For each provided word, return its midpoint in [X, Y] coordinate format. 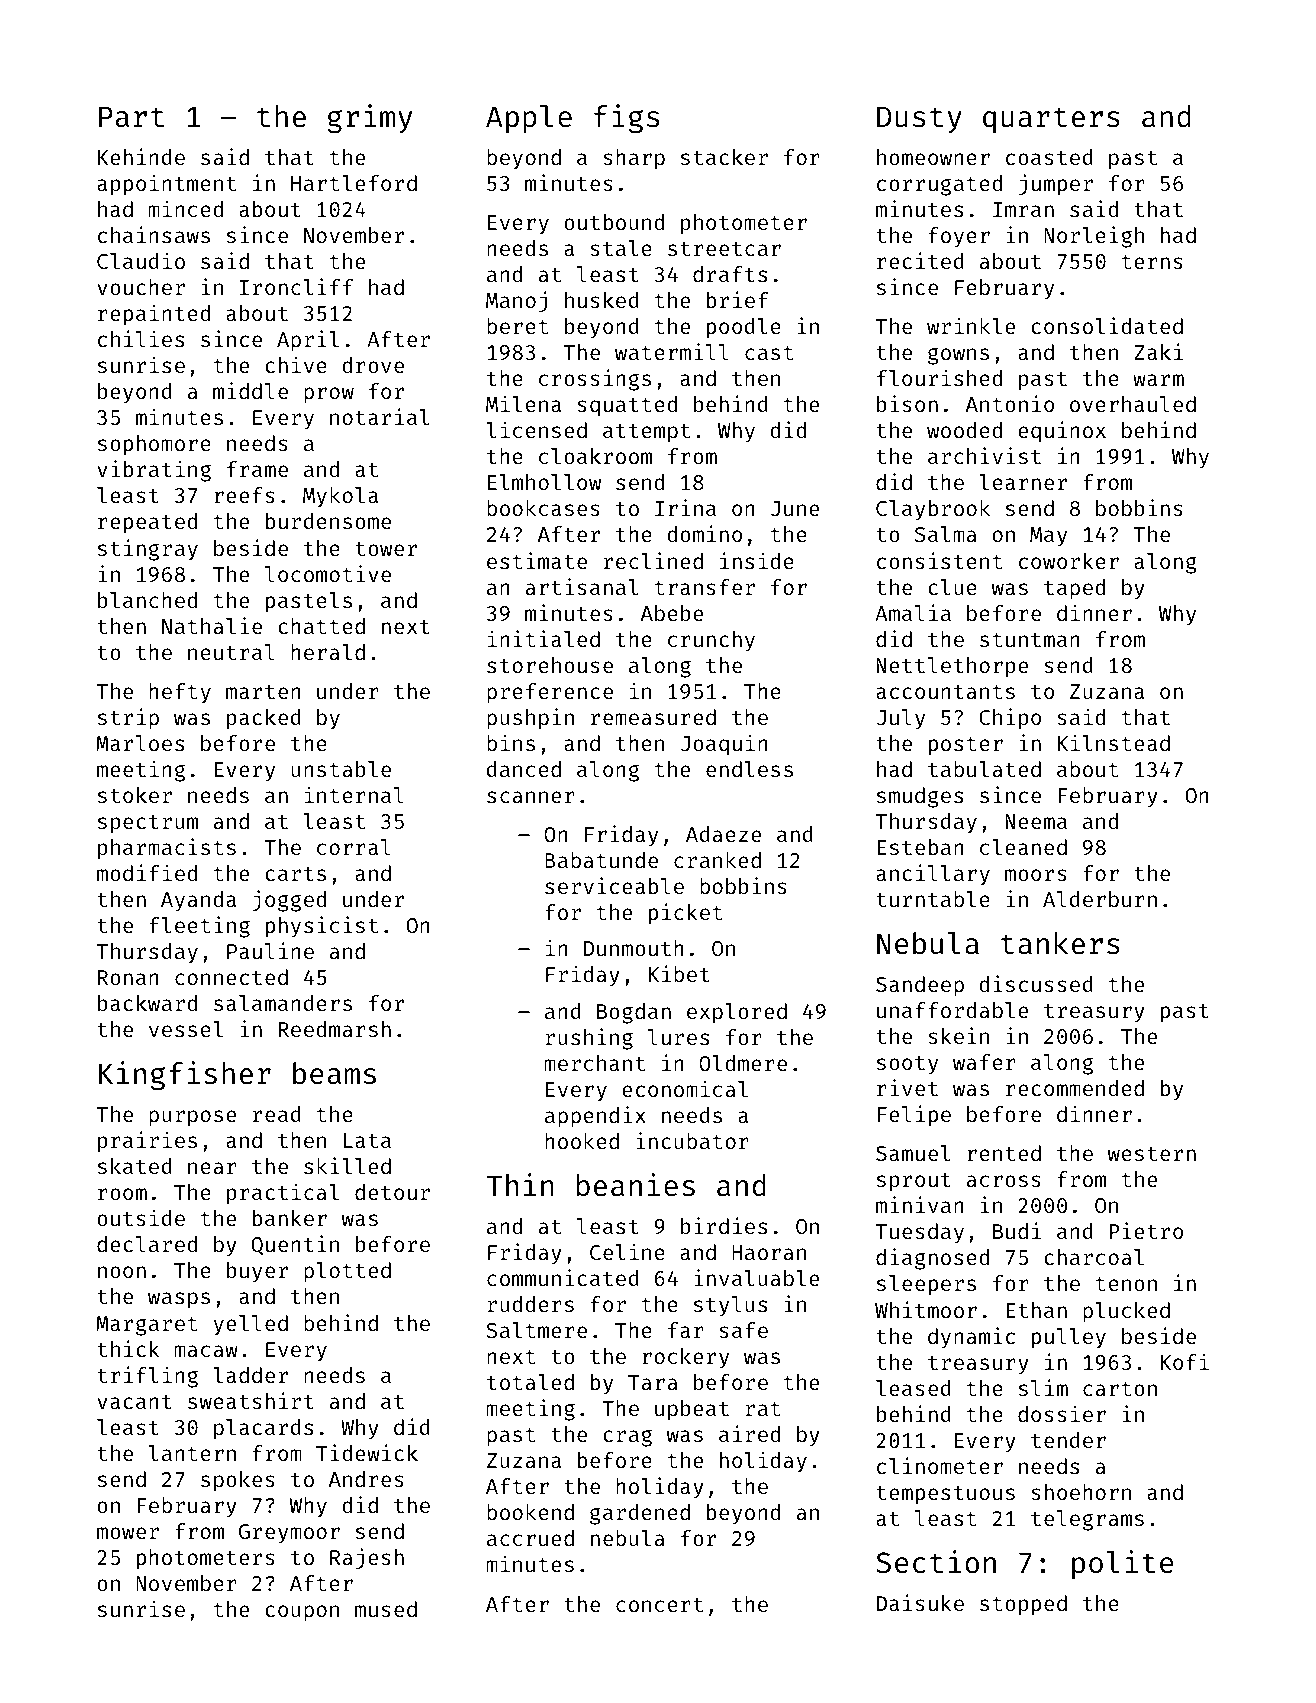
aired [749, 1433]
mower [128, 1533]
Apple [529, 119]
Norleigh [1094, 237]
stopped [1023, 1605]
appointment [166, 185]
